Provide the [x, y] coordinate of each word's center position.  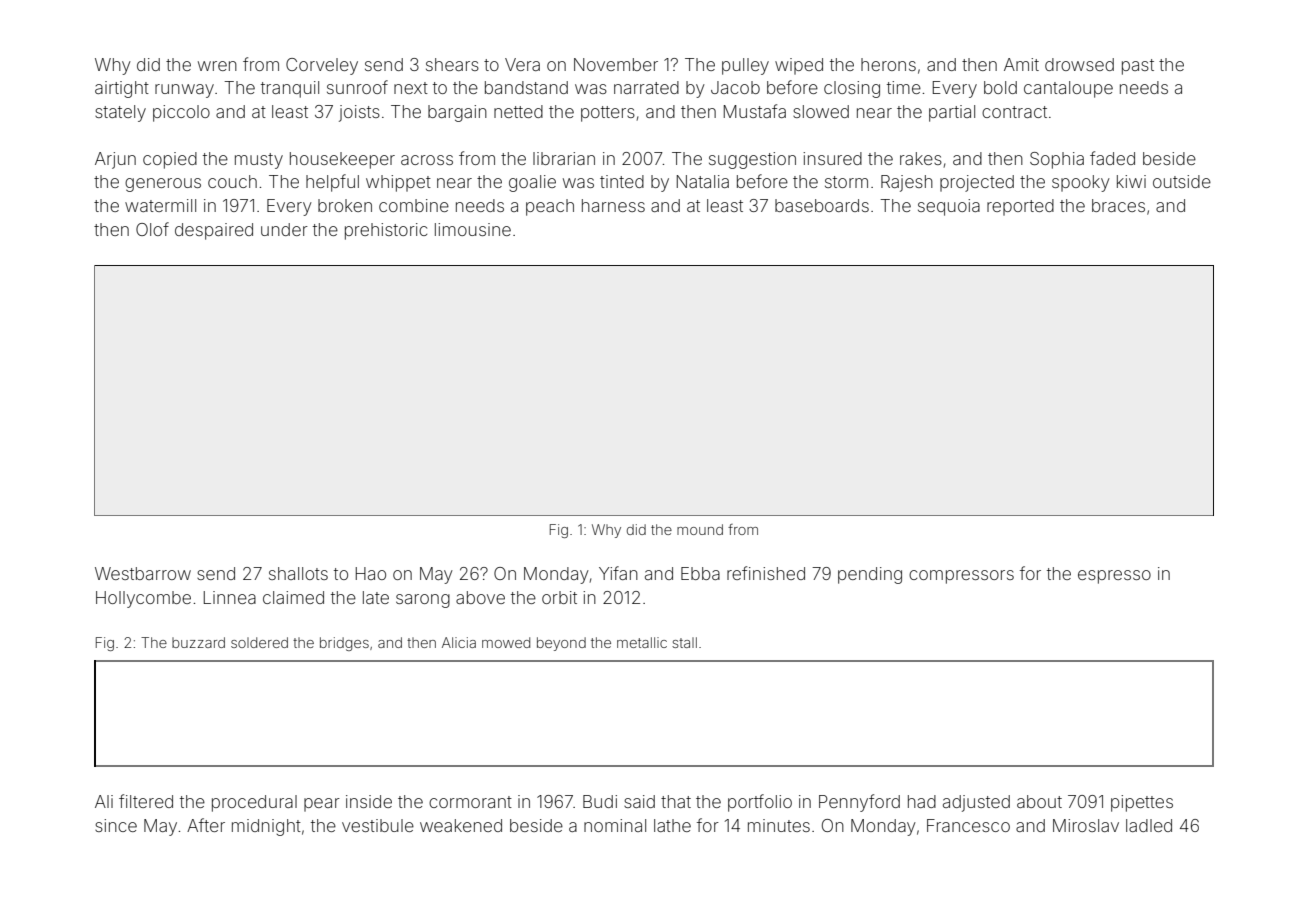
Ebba [700, 573]
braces [1118, 205]
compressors [961, 577]
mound [700, 529]
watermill [160, 205]
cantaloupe [1068, 89]
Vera [522, 64]
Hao [371, 573]
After [206, 825]
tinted [622, 181]
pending [870, 575]
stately [120, 113]
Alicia [459, 642]
